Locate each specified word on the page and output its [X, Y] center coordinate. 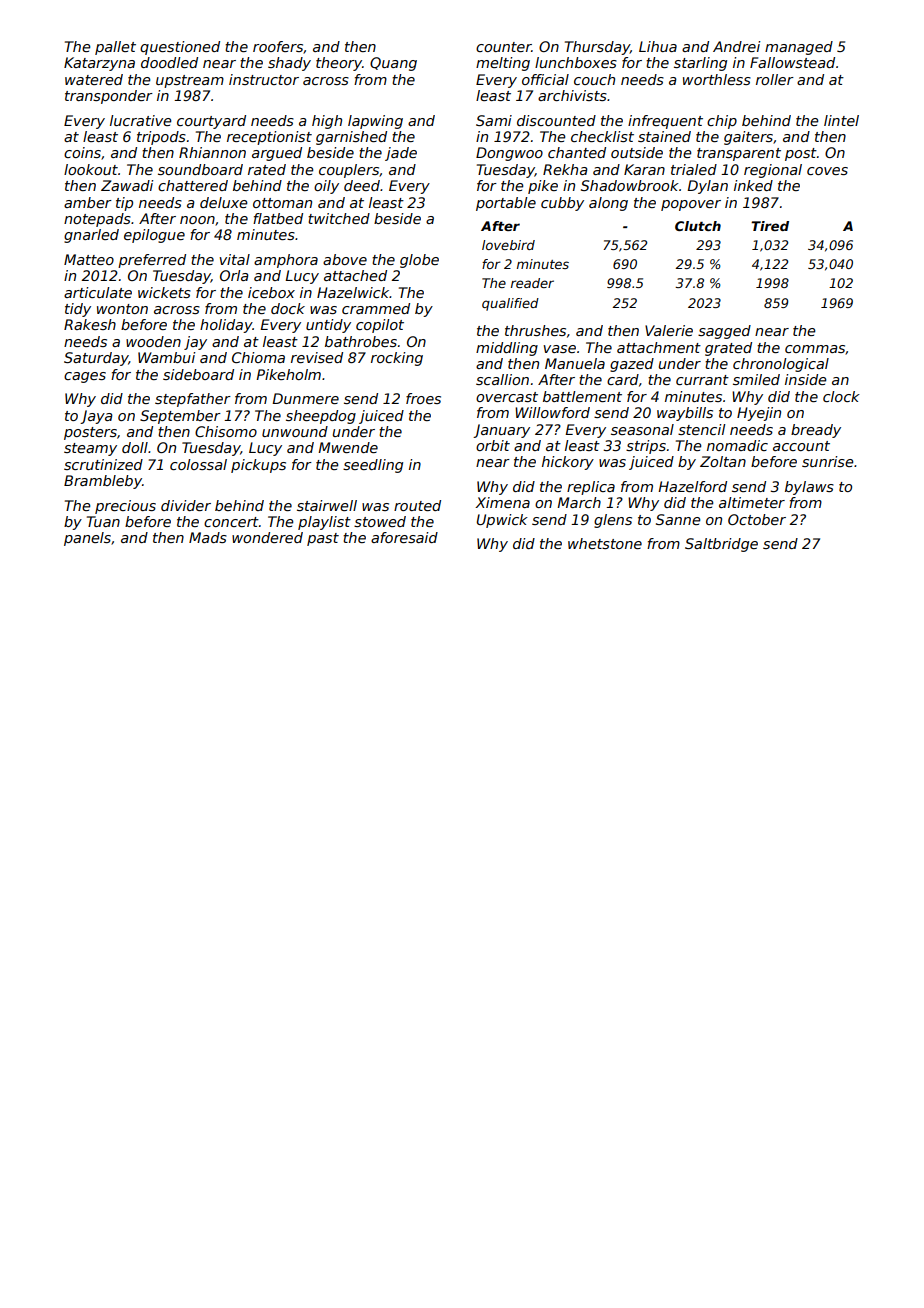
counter [503, 47]
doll [135, 447]
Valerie [669, 330]
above [345, 259]
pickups [258, 466]
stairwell [327, 505]
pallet [115, 48]
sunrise [827, 461]
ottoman [282, 203]
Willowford [552, 412]
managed [799, 48]
